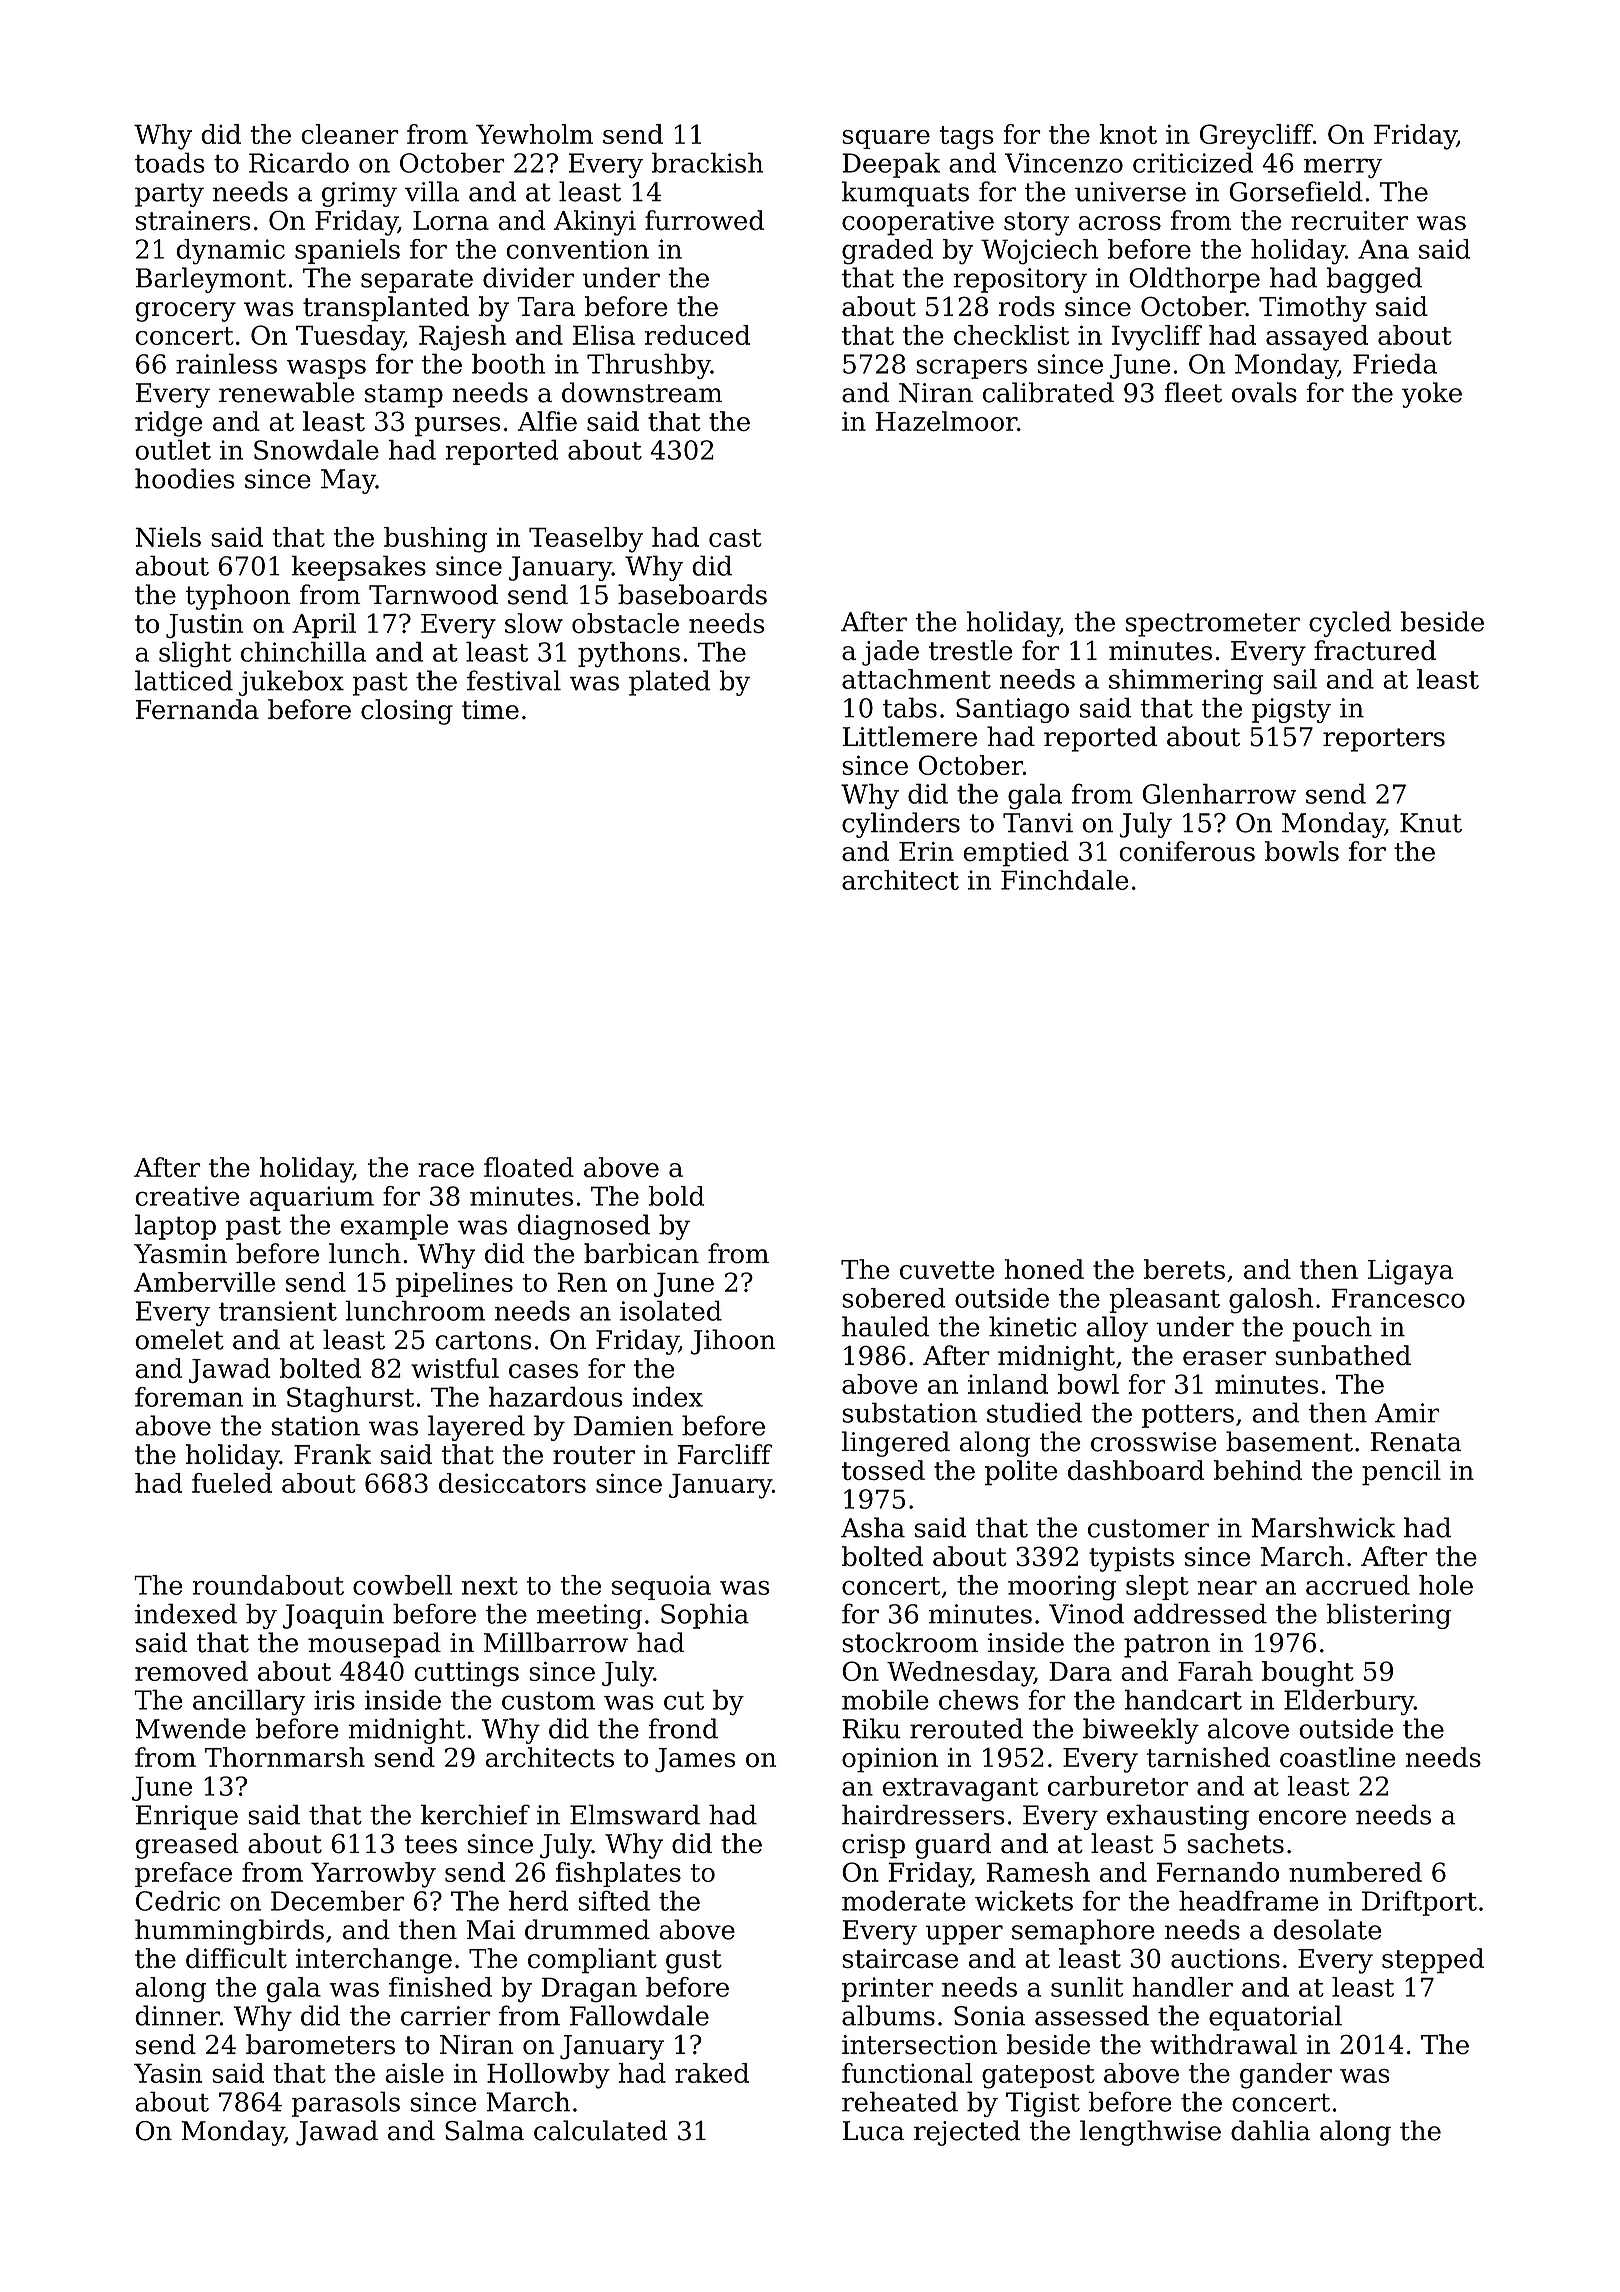 The image size is (1620, 2292). I want to click on downstream, so click(642, 392).
